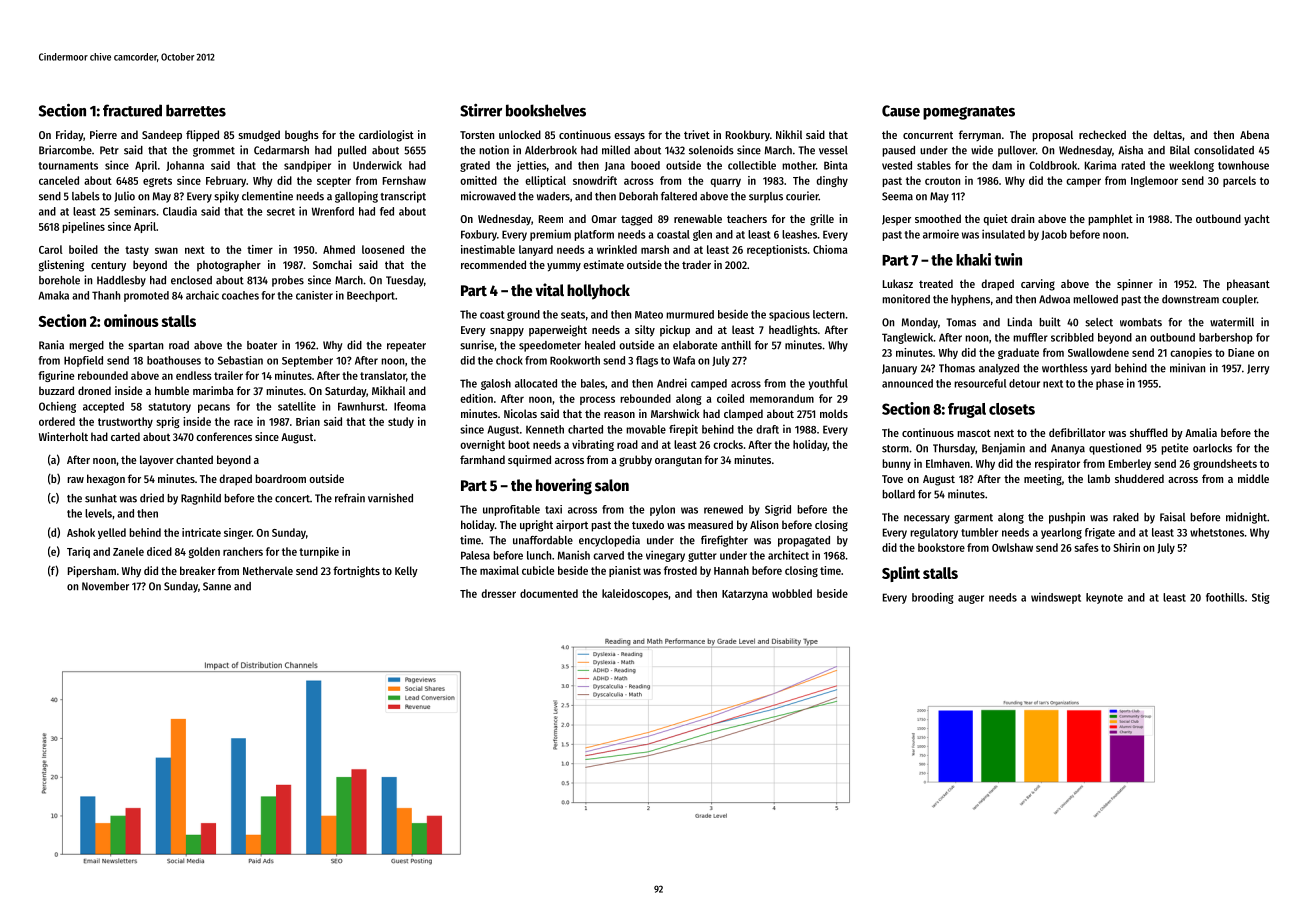 Image resolution: width=1308 pixels, height=924 pixels. I want to click on Sanne, so click(217, 586).
